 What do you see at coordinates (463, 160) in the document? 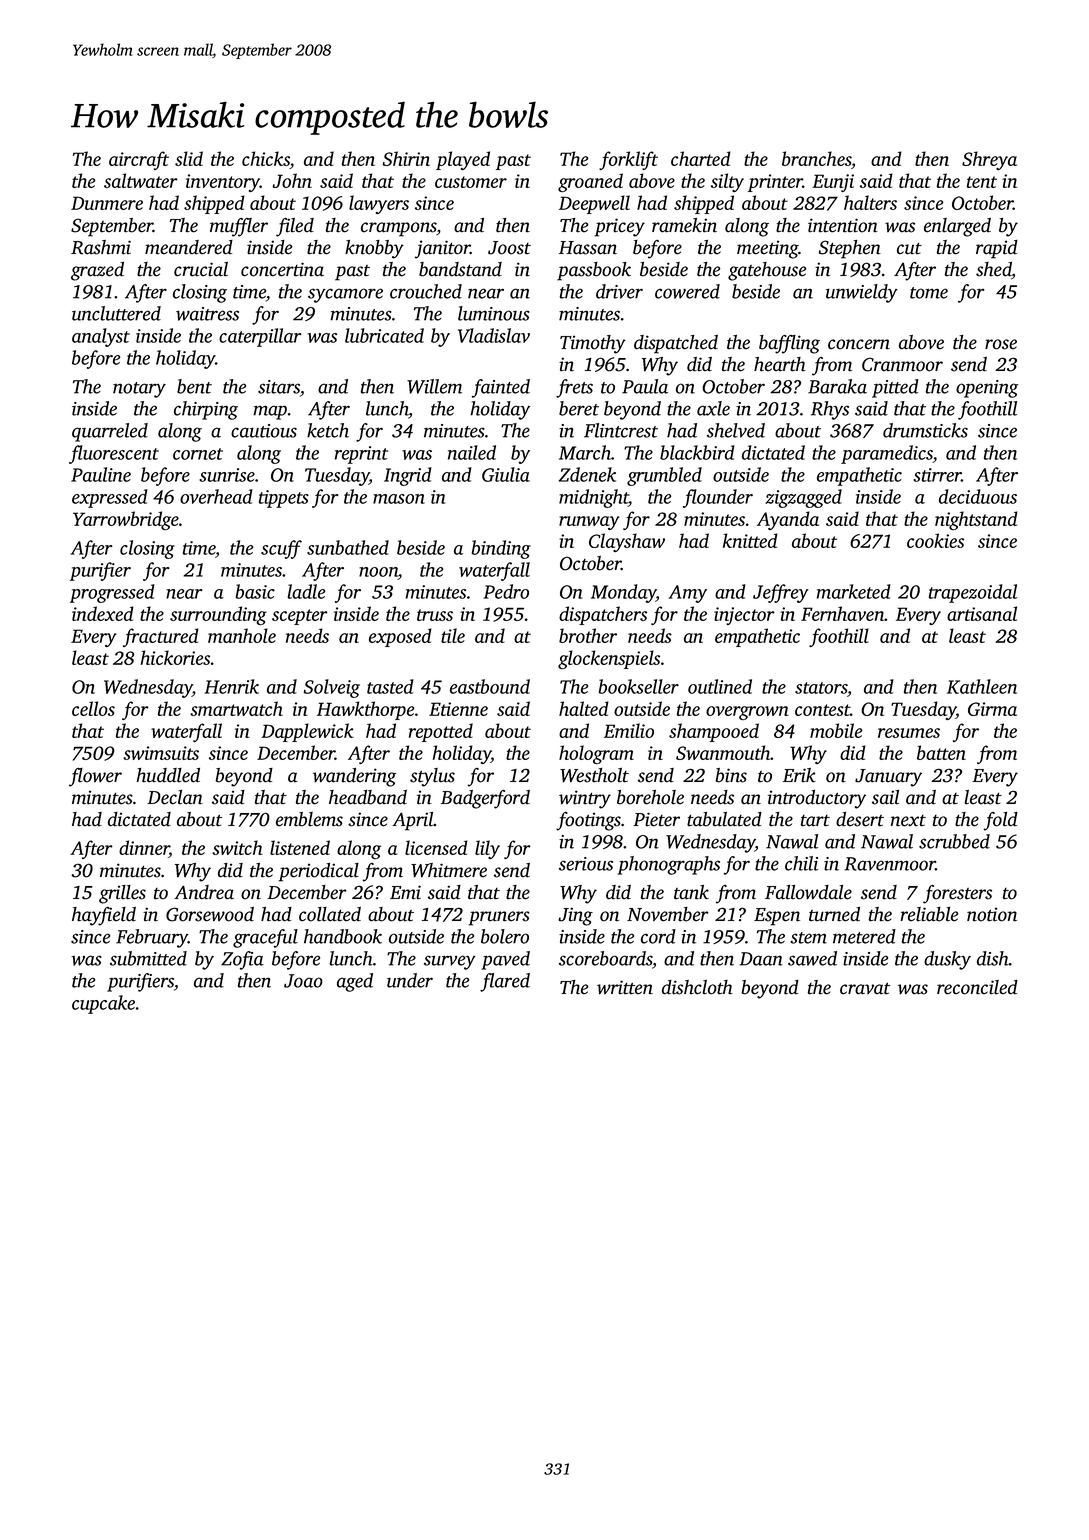
I see `played` at bounding box center [463, 160].
